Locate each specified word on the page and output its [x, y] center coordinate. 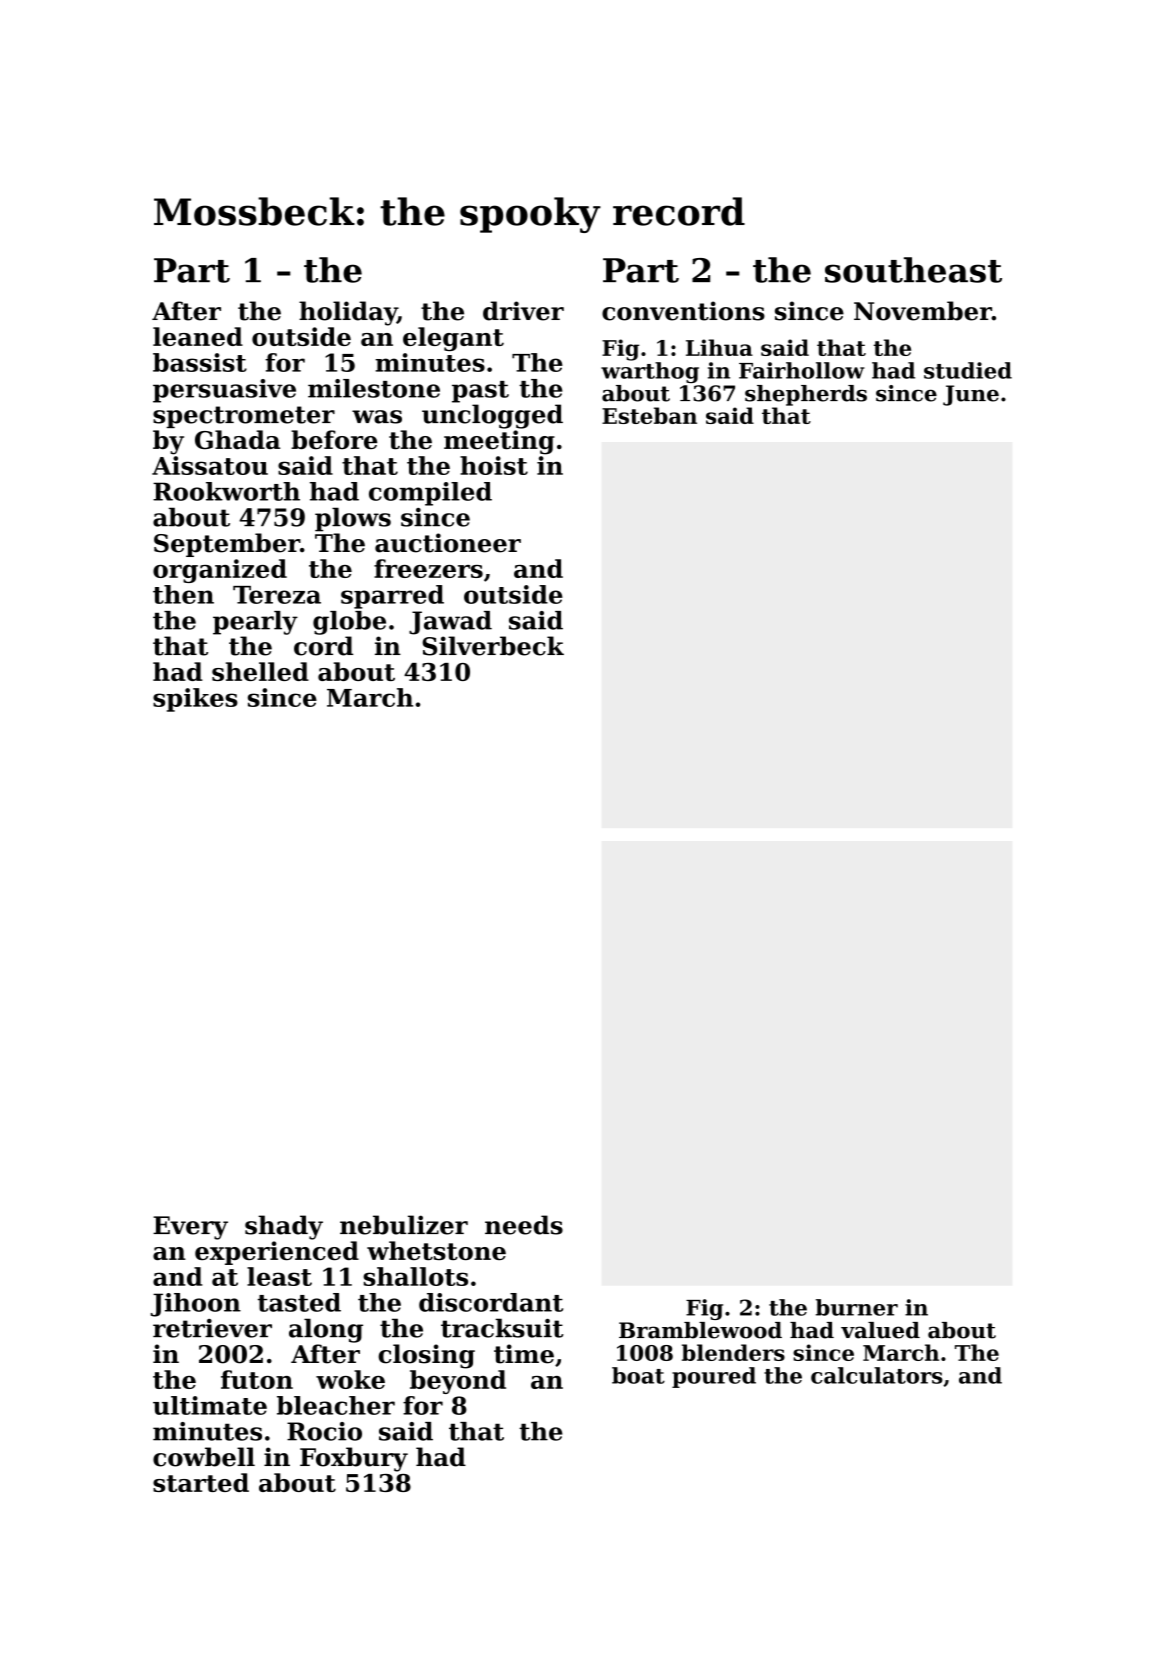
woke [350, 1379]
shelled [260, 671]
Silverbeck [493, 646]
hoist [494, 465]
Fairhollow [802, 370]
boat [638, 1375]
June [971, 395]
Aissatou [210, 465]
